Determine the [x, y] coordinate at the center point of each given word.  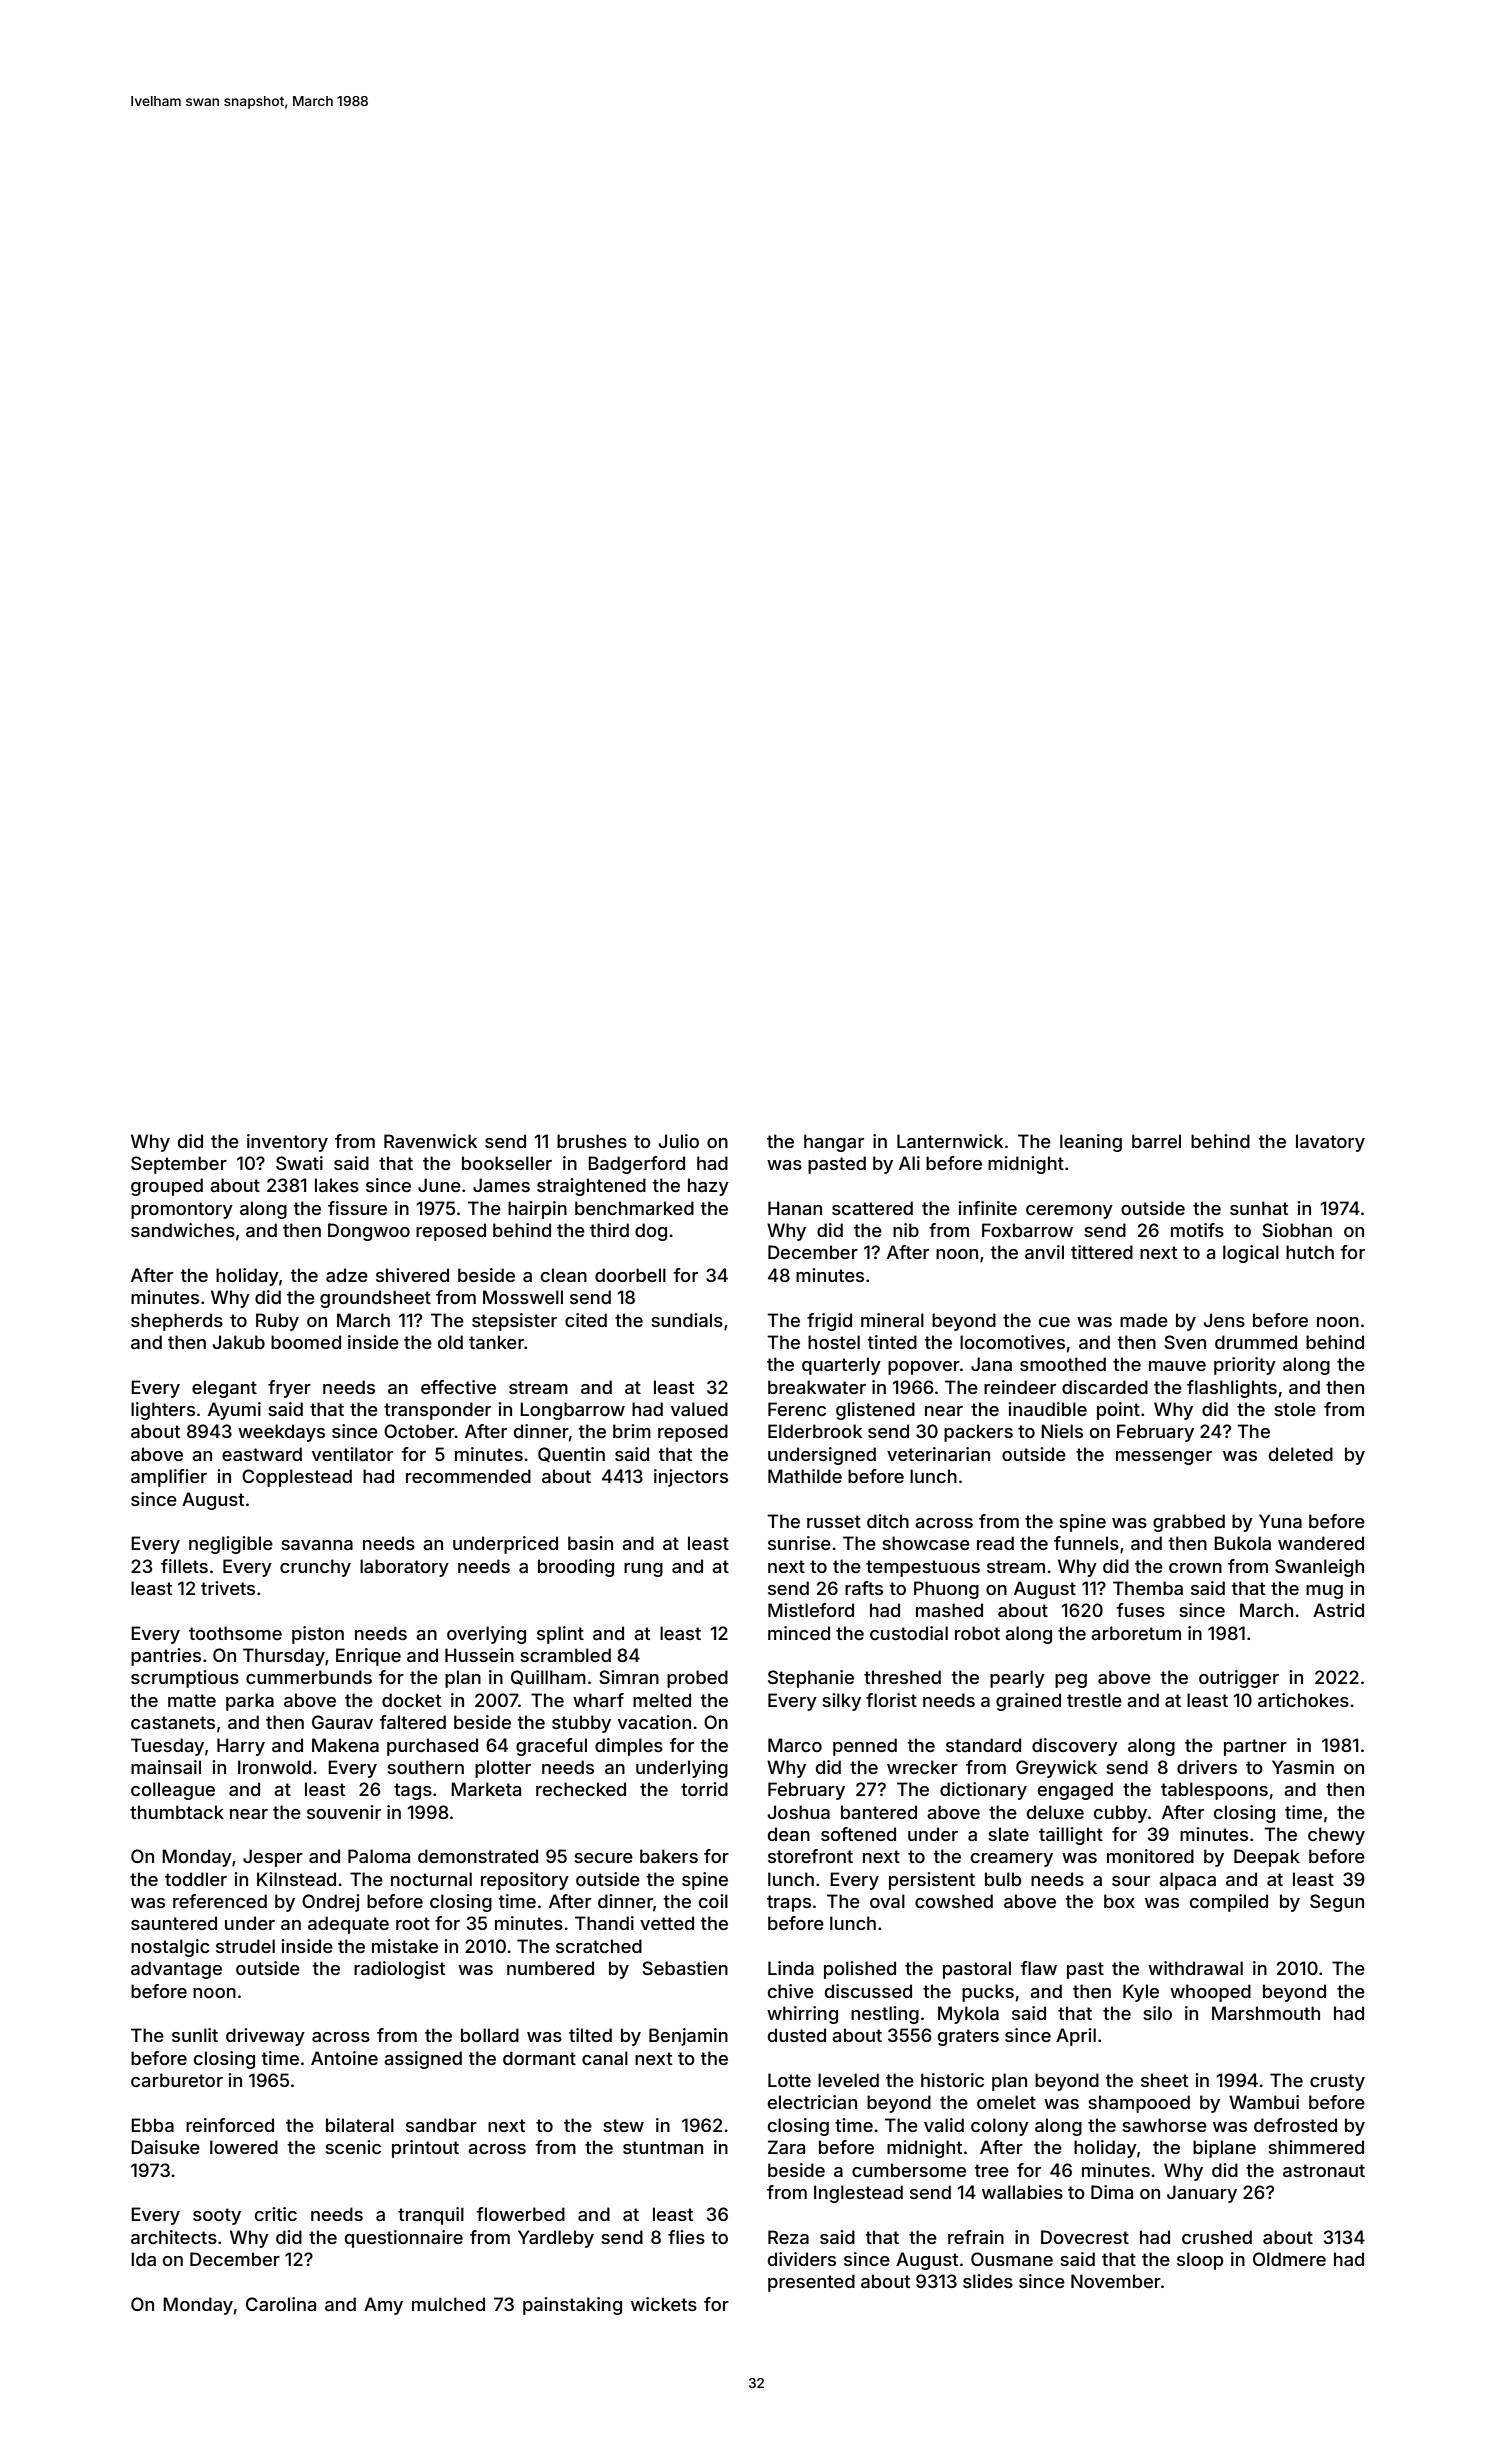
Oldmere [1289, 2259]
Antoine [344, 2058]
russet [834, 1521]
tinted [892, 1342]
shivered [412, 1275]
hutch [1310, 1252]
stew [623, 2125]
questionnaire [404, 2239]
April [1076, 2037]
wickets [664, 2304]
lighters [163, 1411]
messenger [1164, 1458]
